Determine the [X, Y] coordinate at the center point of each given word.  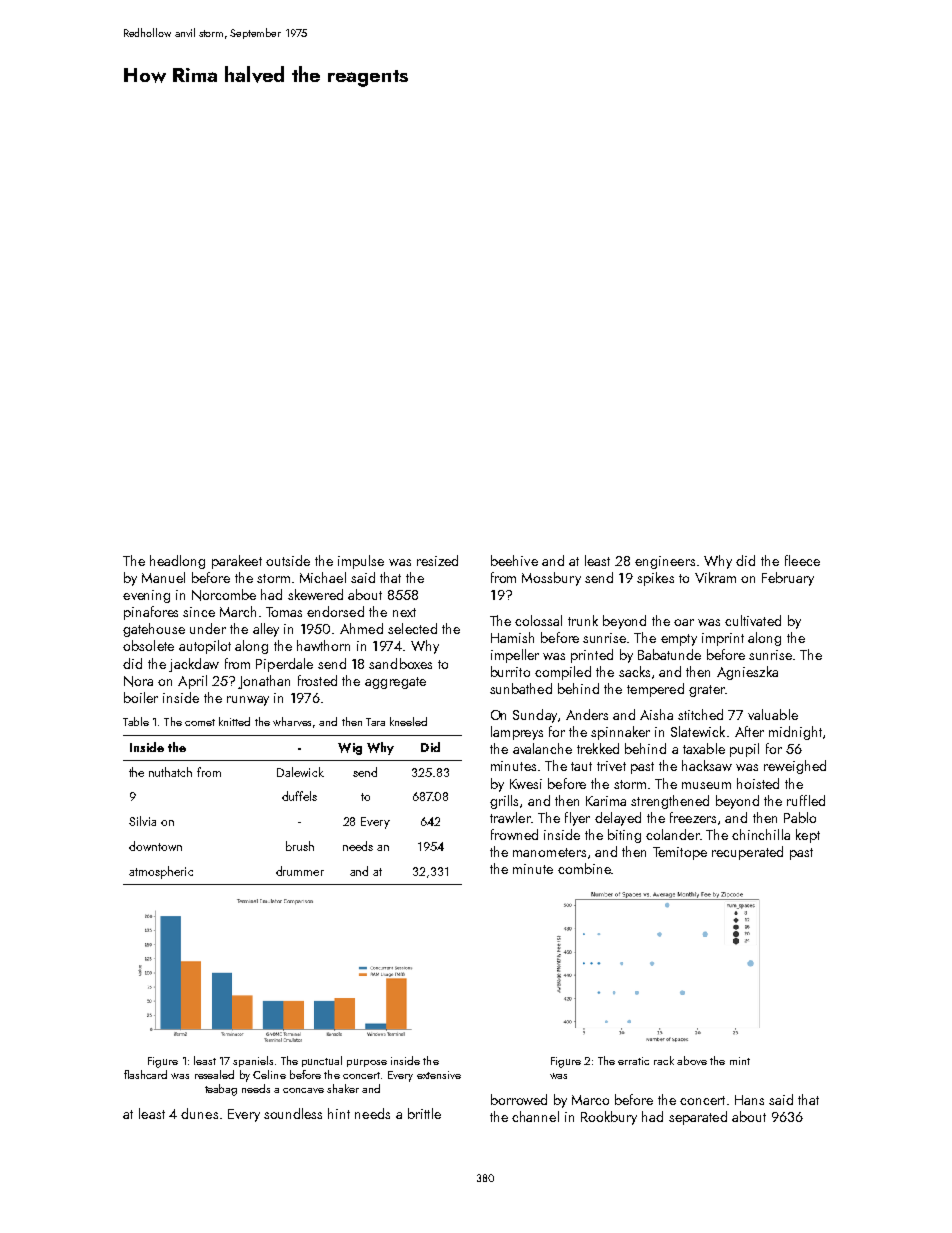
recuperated [747, 853]
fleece [802, 560]
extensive [439, 1075]
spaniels [253, 1061]
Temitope [680, 853]
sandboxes [400, 663]
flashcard [145, 1074]
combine [584, 868]
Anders [587, 714]
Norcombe [224, 595]
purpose [367, 1063]
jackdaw [194, 665]
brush [300, 846]
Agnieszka [747, 673]
